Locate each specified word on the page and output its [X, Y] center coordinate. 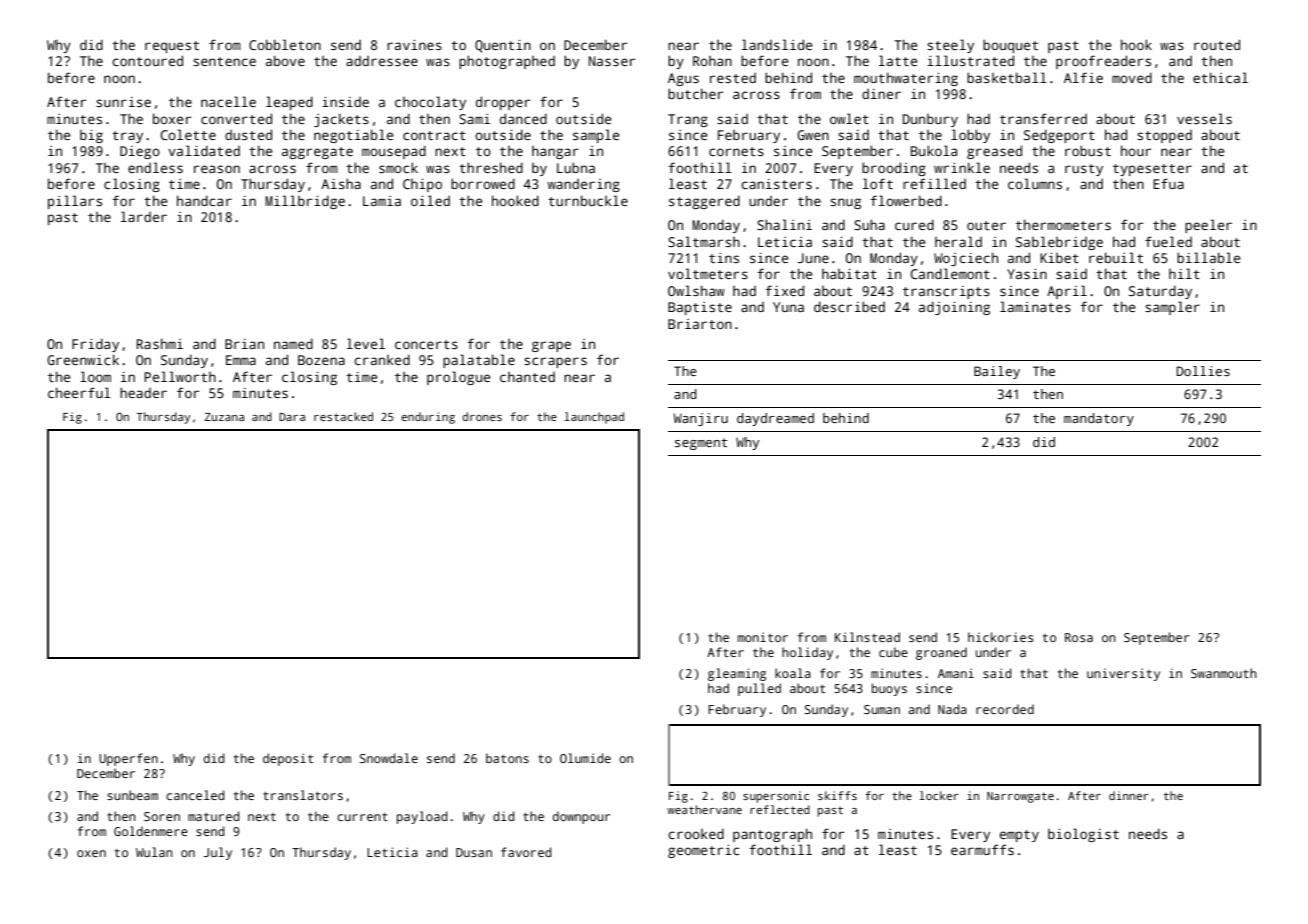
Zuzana [224, 417]
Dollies [1203, 371]
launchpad [594, 418]
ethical [1220, 77]
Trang [688, 120]
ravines [414, 45]
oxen [91, 853]
